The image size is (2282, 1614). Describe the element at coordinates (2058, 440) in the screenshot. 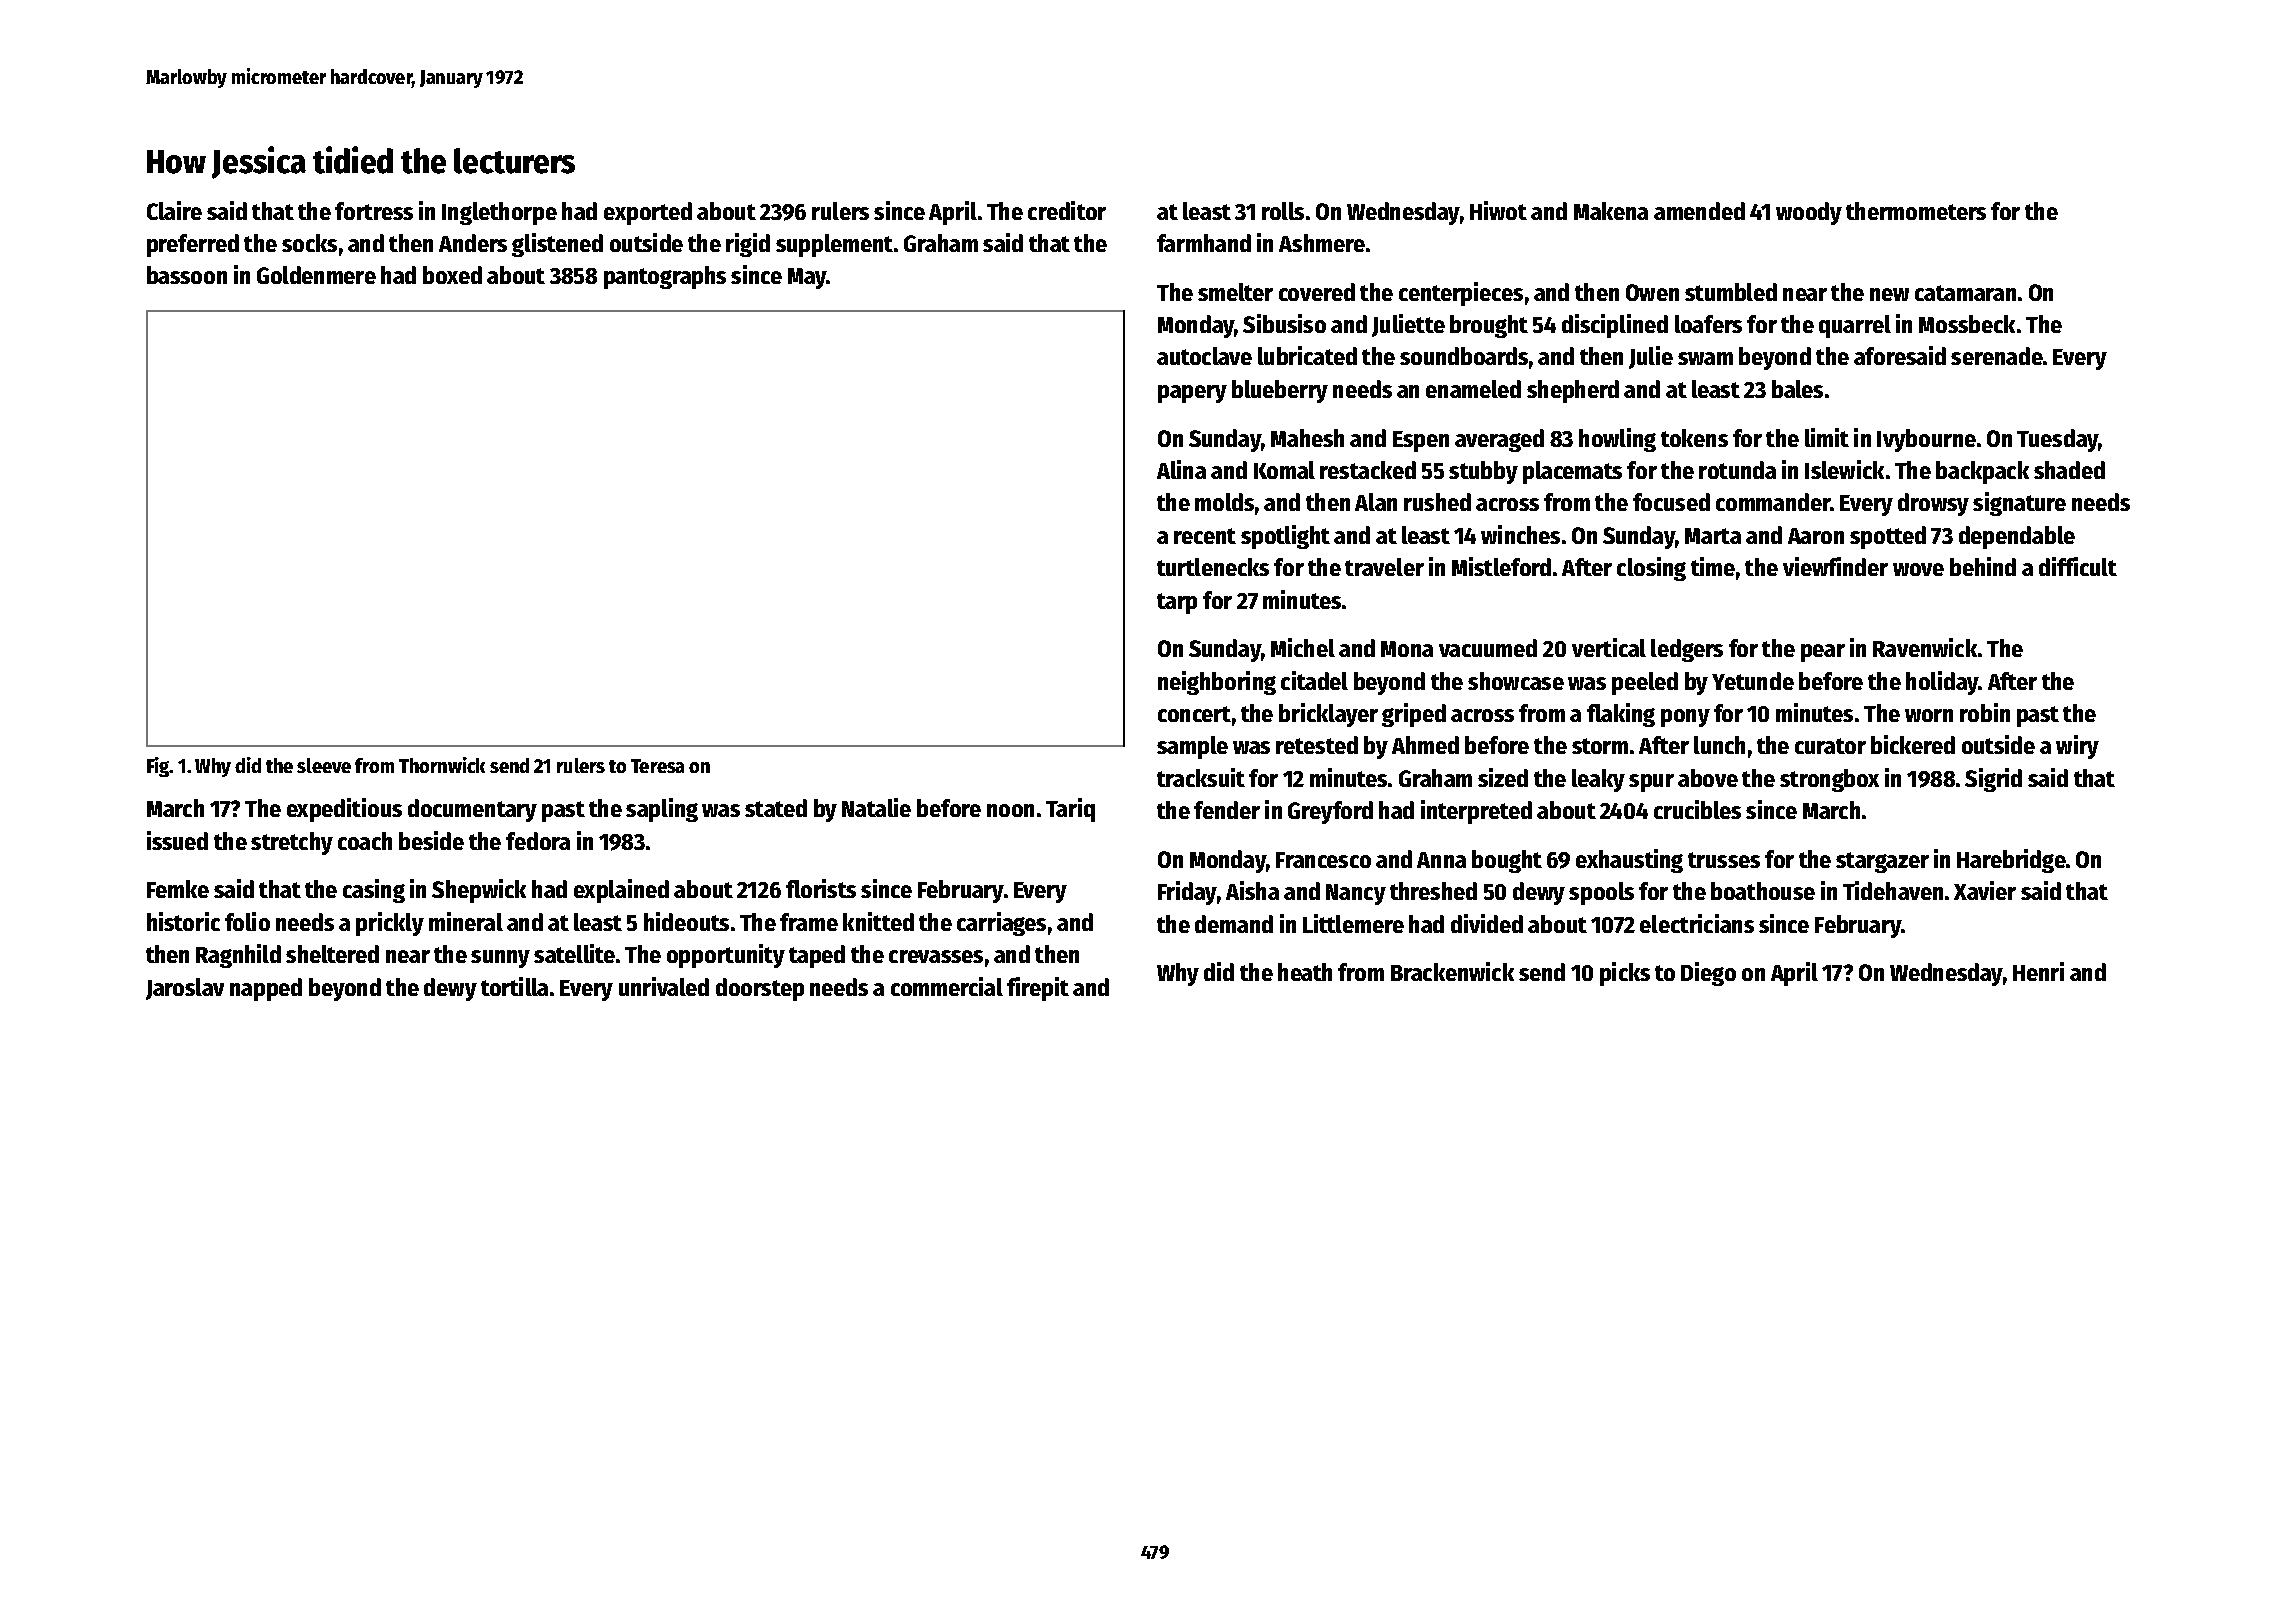

I see `Tuesday` at that location.
